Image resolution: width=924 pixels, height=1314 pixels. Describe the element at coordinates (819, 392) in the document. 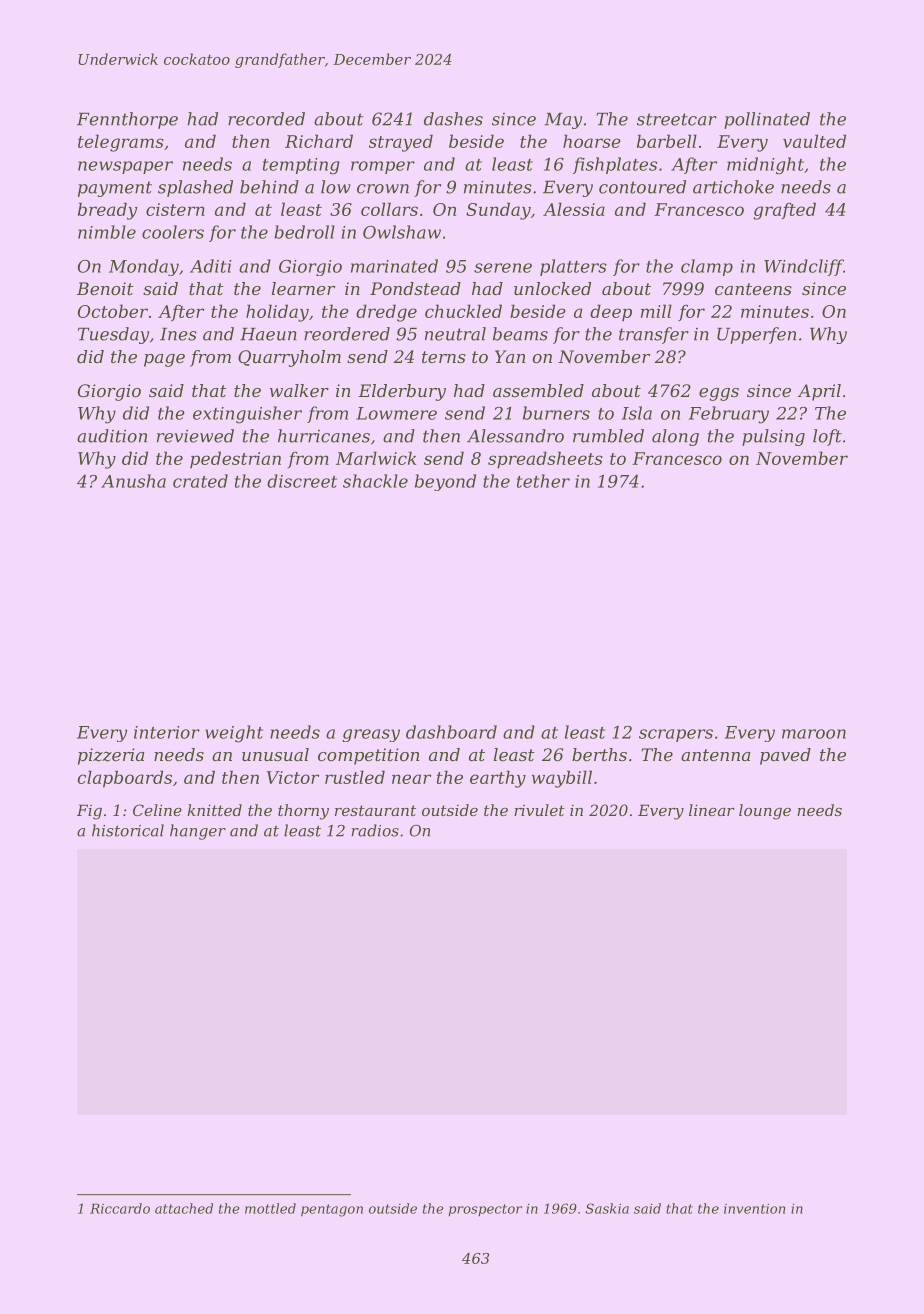

I see `April` at that location.
